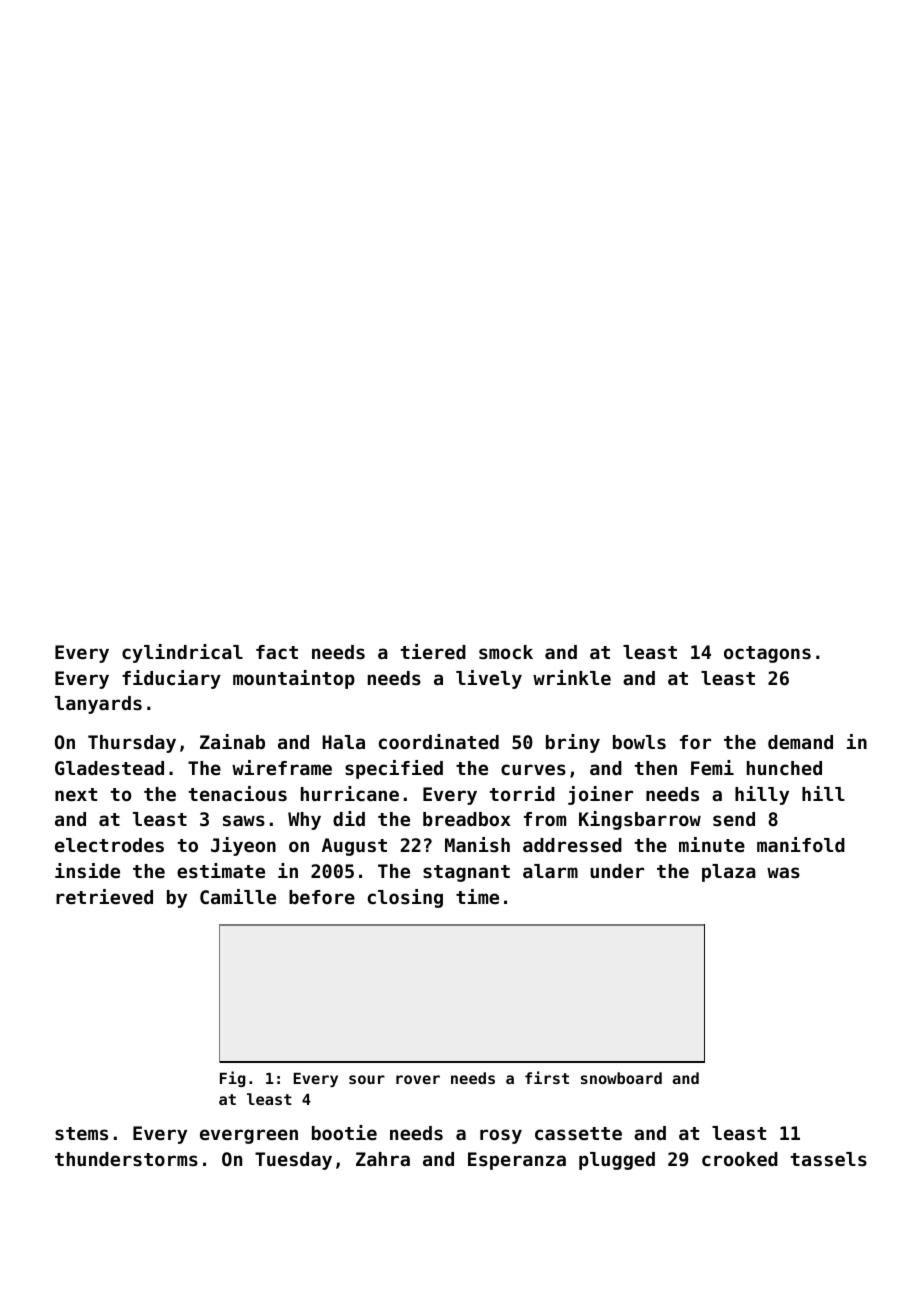  Describe the element at coordinates (293, 1161) in the screenshot. I see `Tuesday` at that location.
